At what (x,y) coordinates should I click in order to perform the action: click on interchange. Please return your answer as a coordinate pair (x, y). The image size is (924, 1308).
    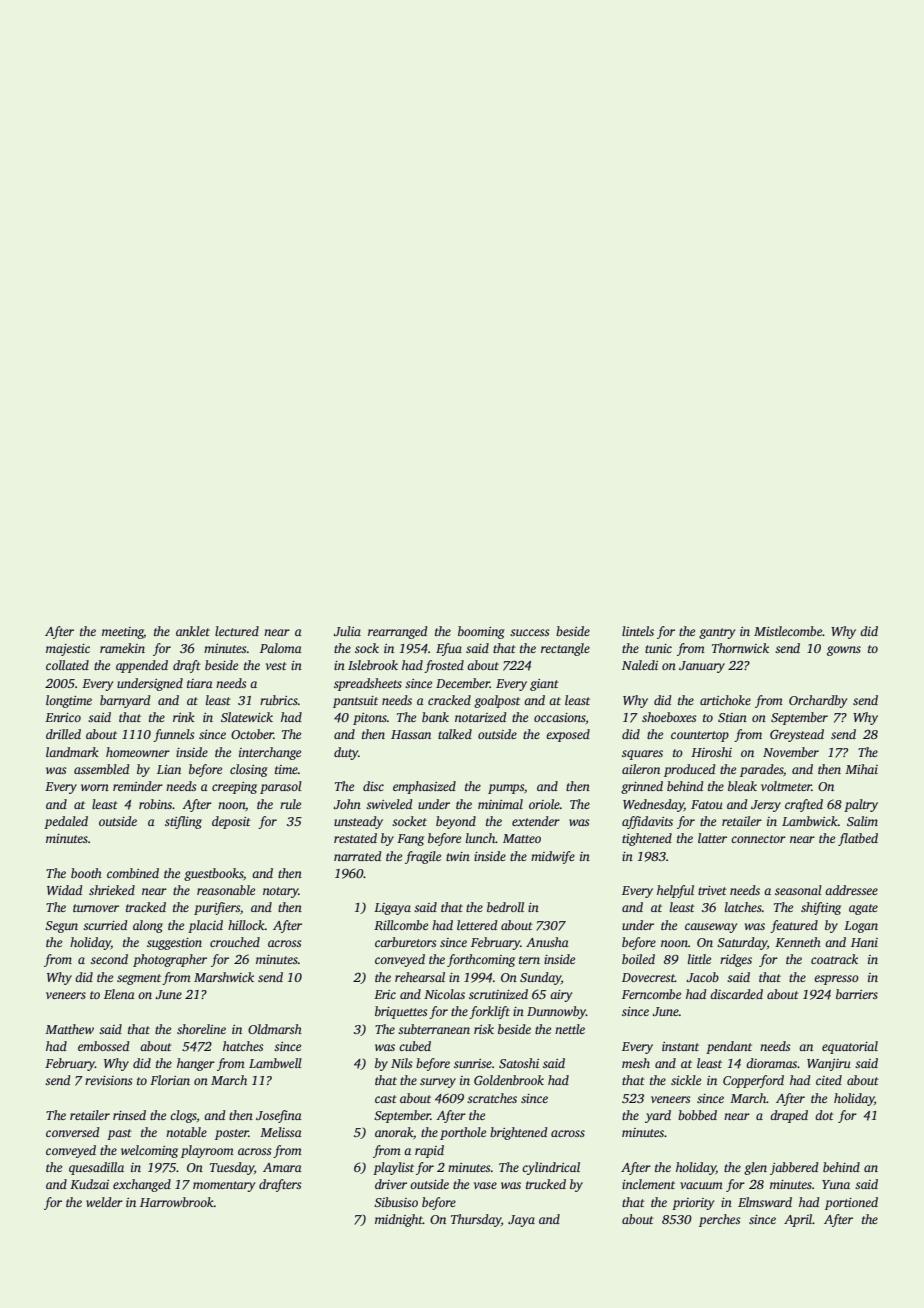
    Looking at the image, I should click on (270, 753).
